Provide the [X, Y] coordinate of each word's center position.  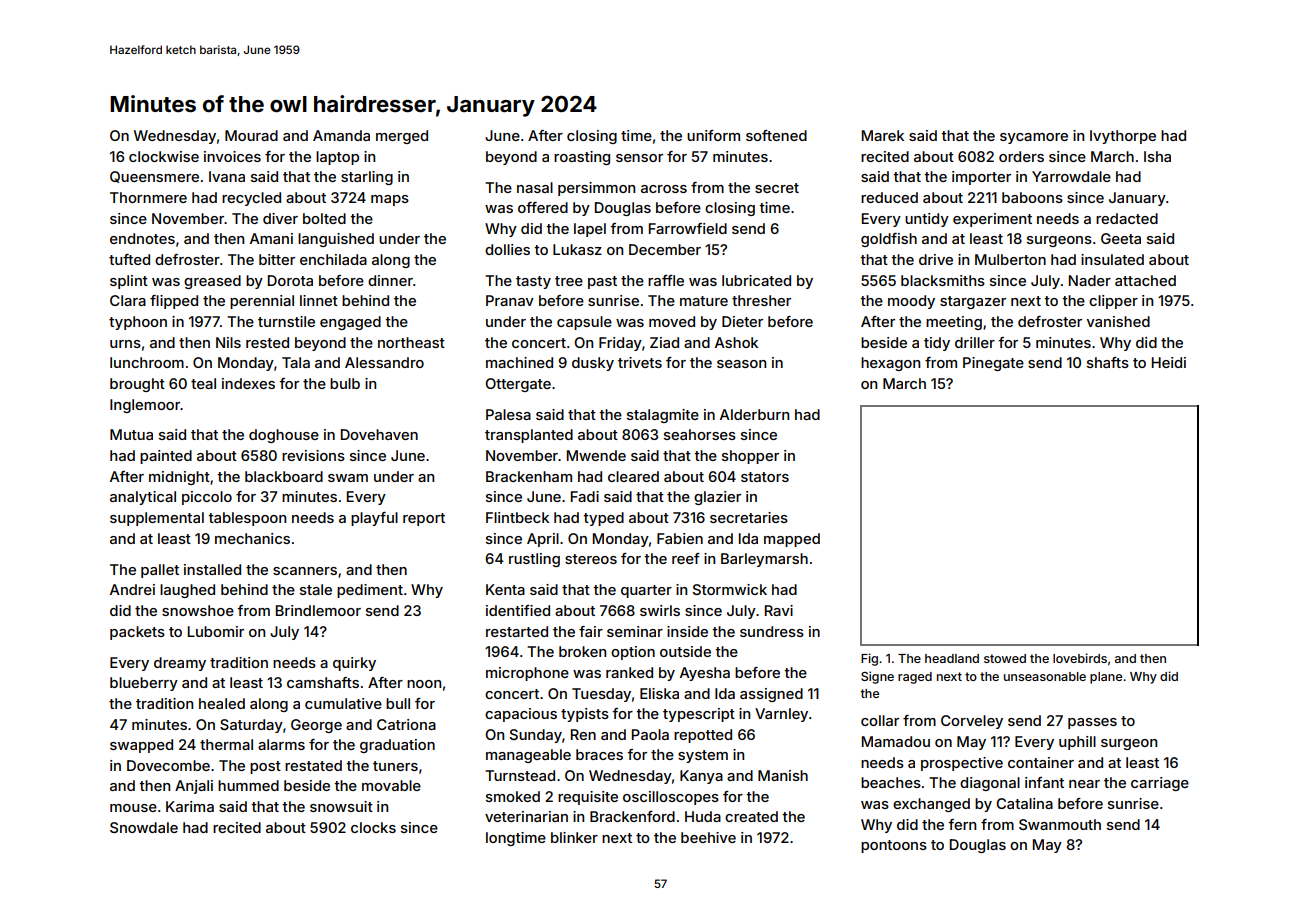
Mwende [596, 455]
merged [402, 137]
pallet [160, 571]
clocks [373, 827]
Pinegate [993, 364]
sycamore [1034, 138]
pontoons [894, 846]
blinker [574, 837]
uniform [713, 135]
